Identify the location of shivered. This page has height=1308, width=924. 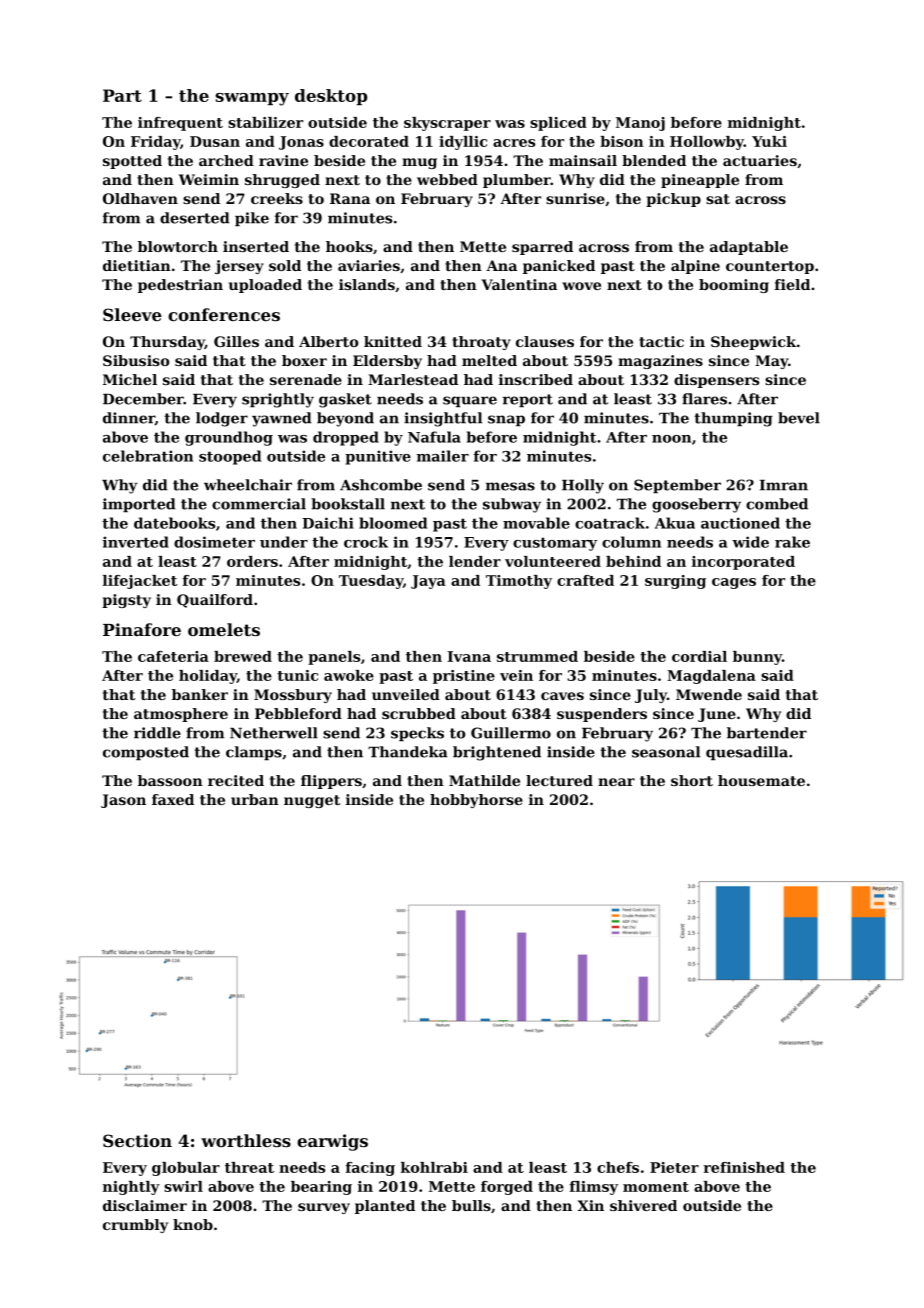
(643, 1205).
